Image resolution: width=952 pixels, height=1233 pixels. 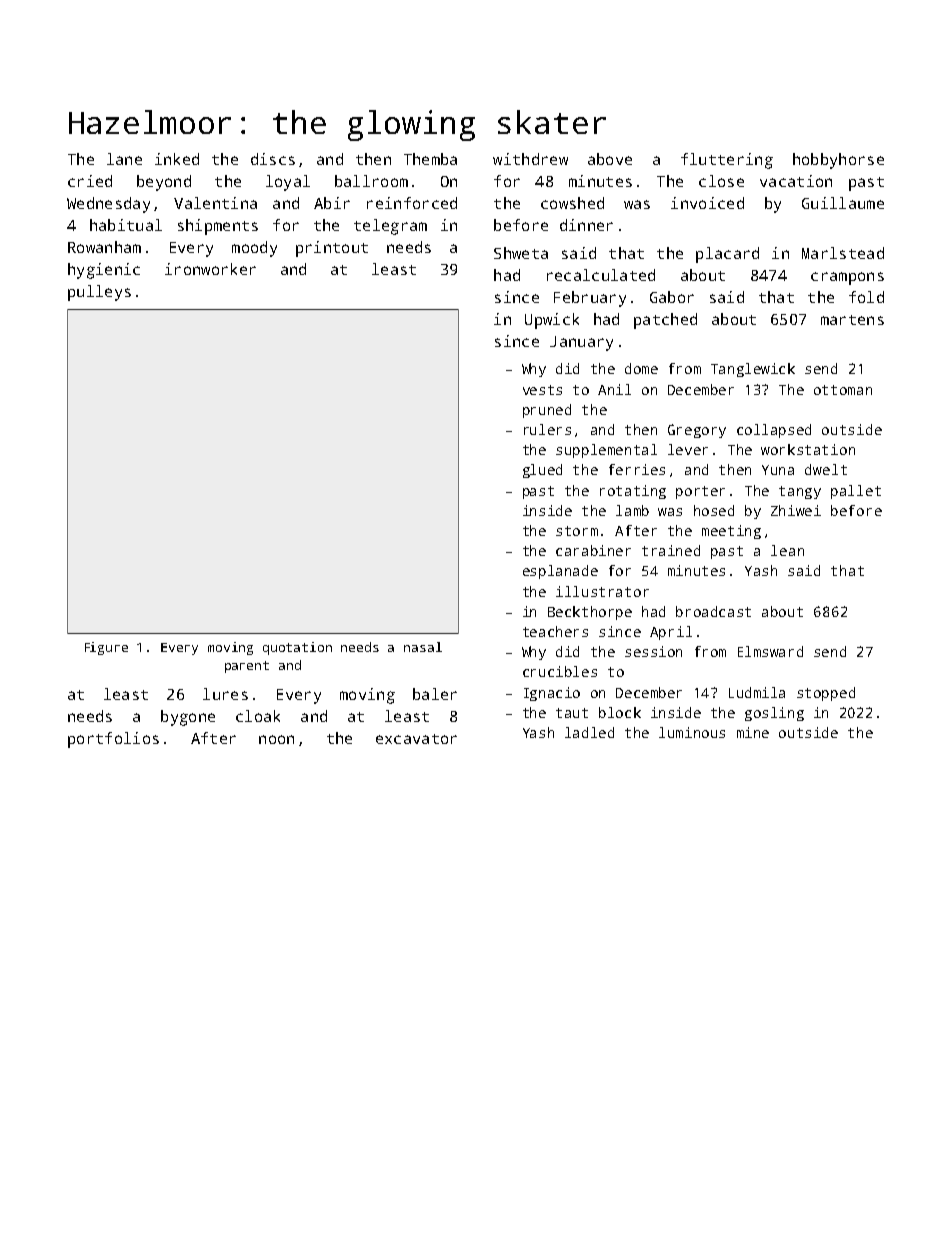 I want to click on portfolios, so click(x=113, y=740).
